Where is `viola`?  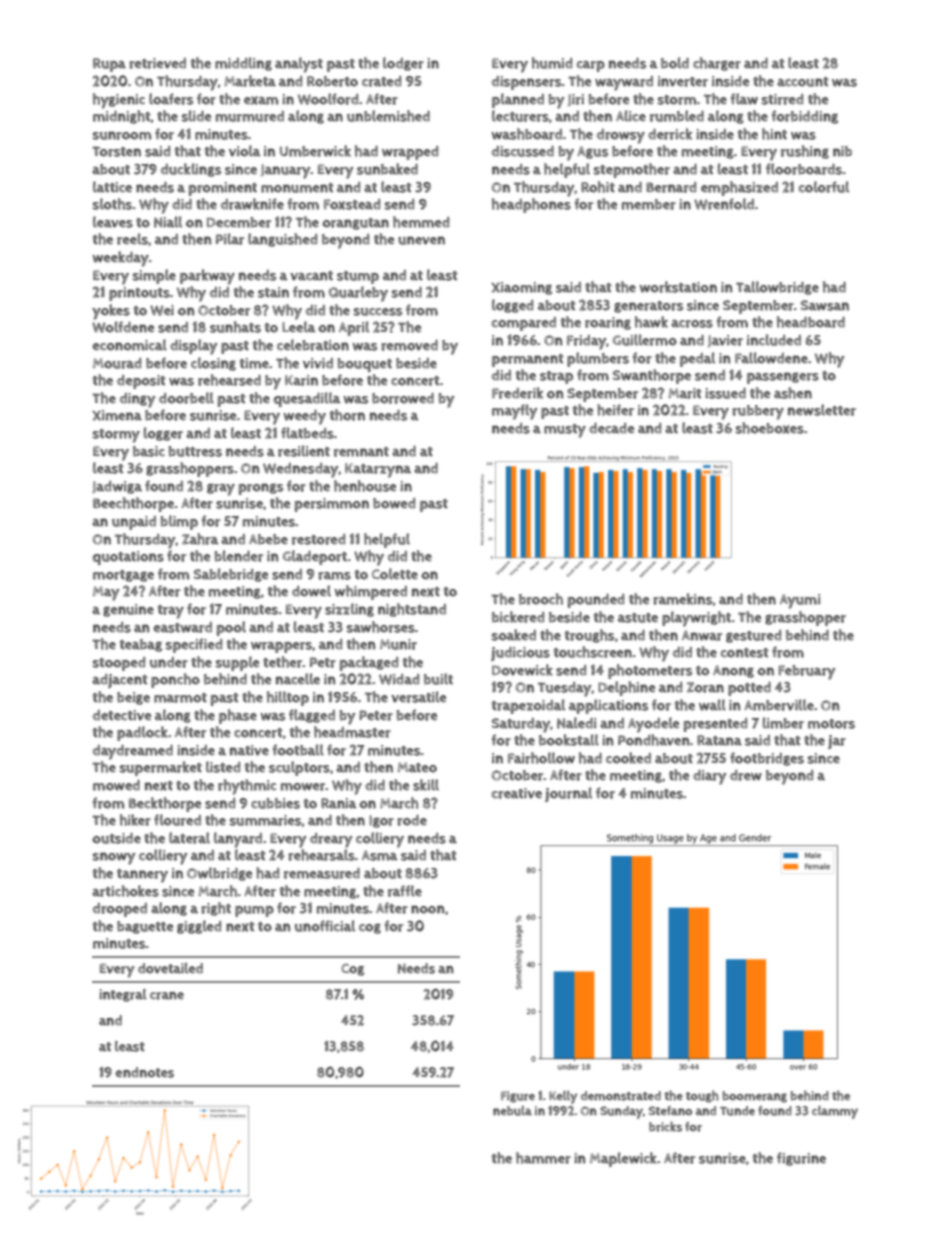
viola is located at coordinates (245, 151).
